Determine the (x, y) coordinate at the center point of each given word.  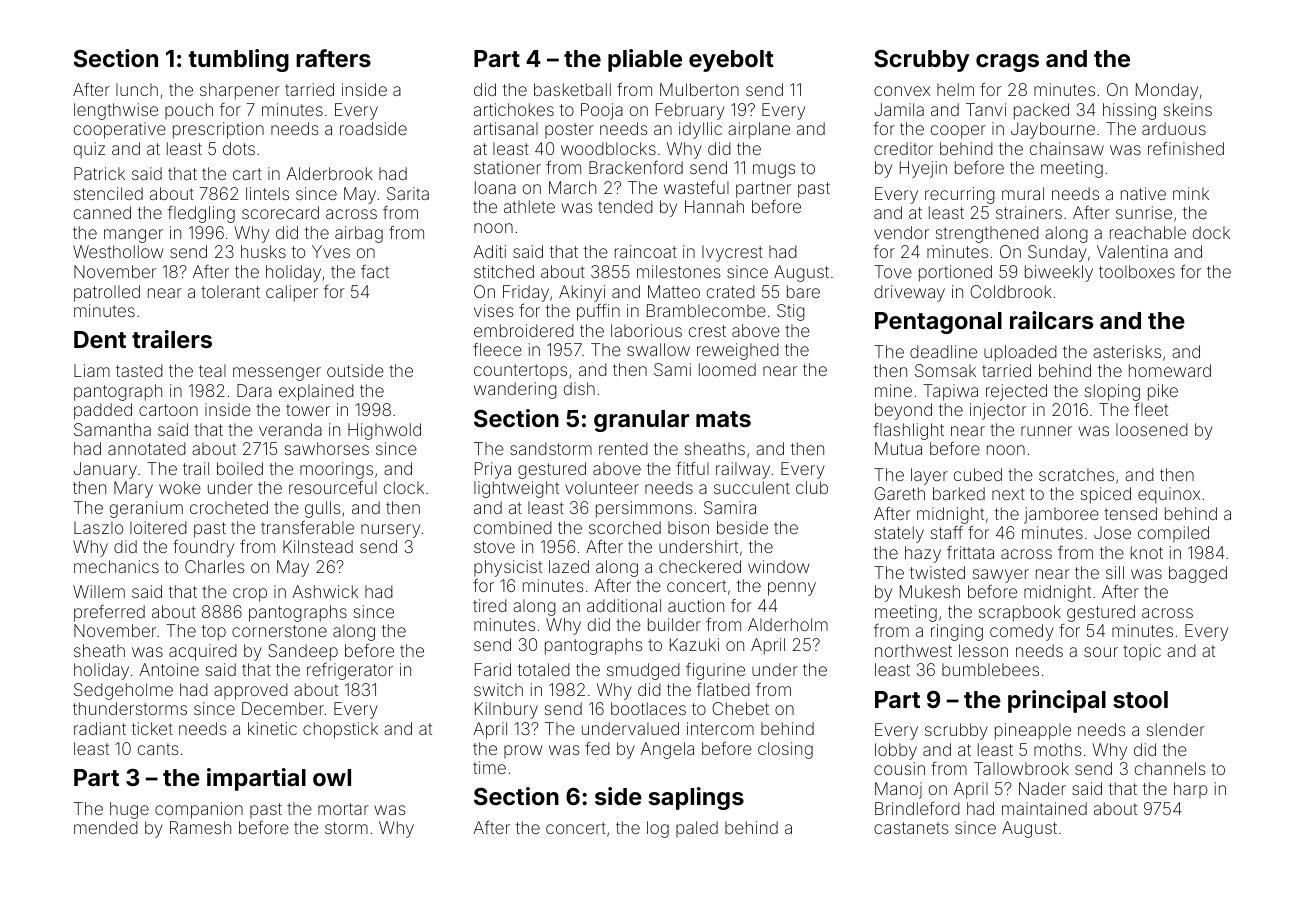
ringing (957, 632)
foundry (203, 548)
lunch (137, 89)
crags (1007, 63)
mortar (343, 809)
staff (947, 532)
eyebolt (731, 61)
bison (688, 527)
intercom (720, 728)
